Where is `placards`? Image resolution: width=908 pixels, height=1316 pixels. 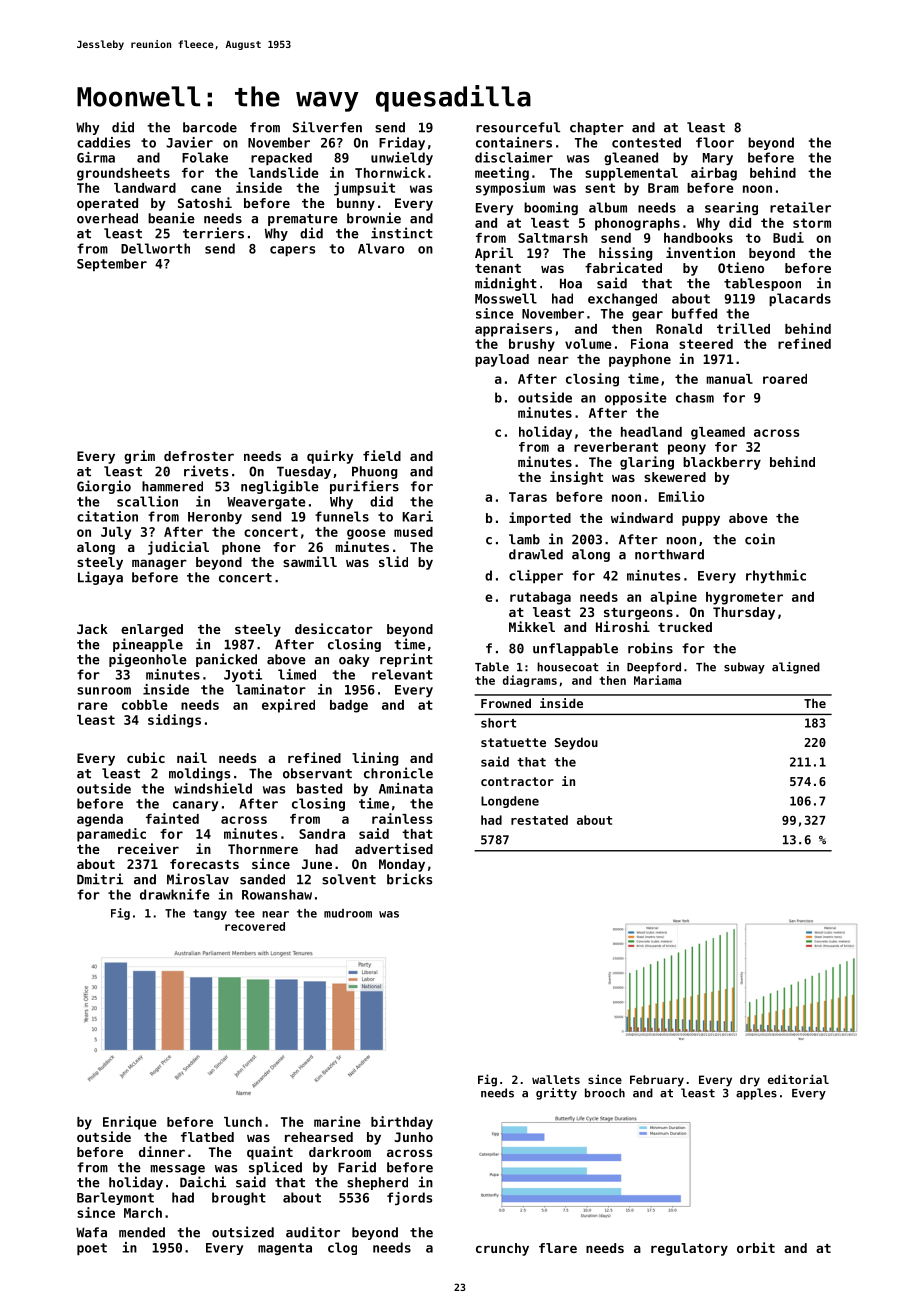 placards is located at coordinates (800, 299).
